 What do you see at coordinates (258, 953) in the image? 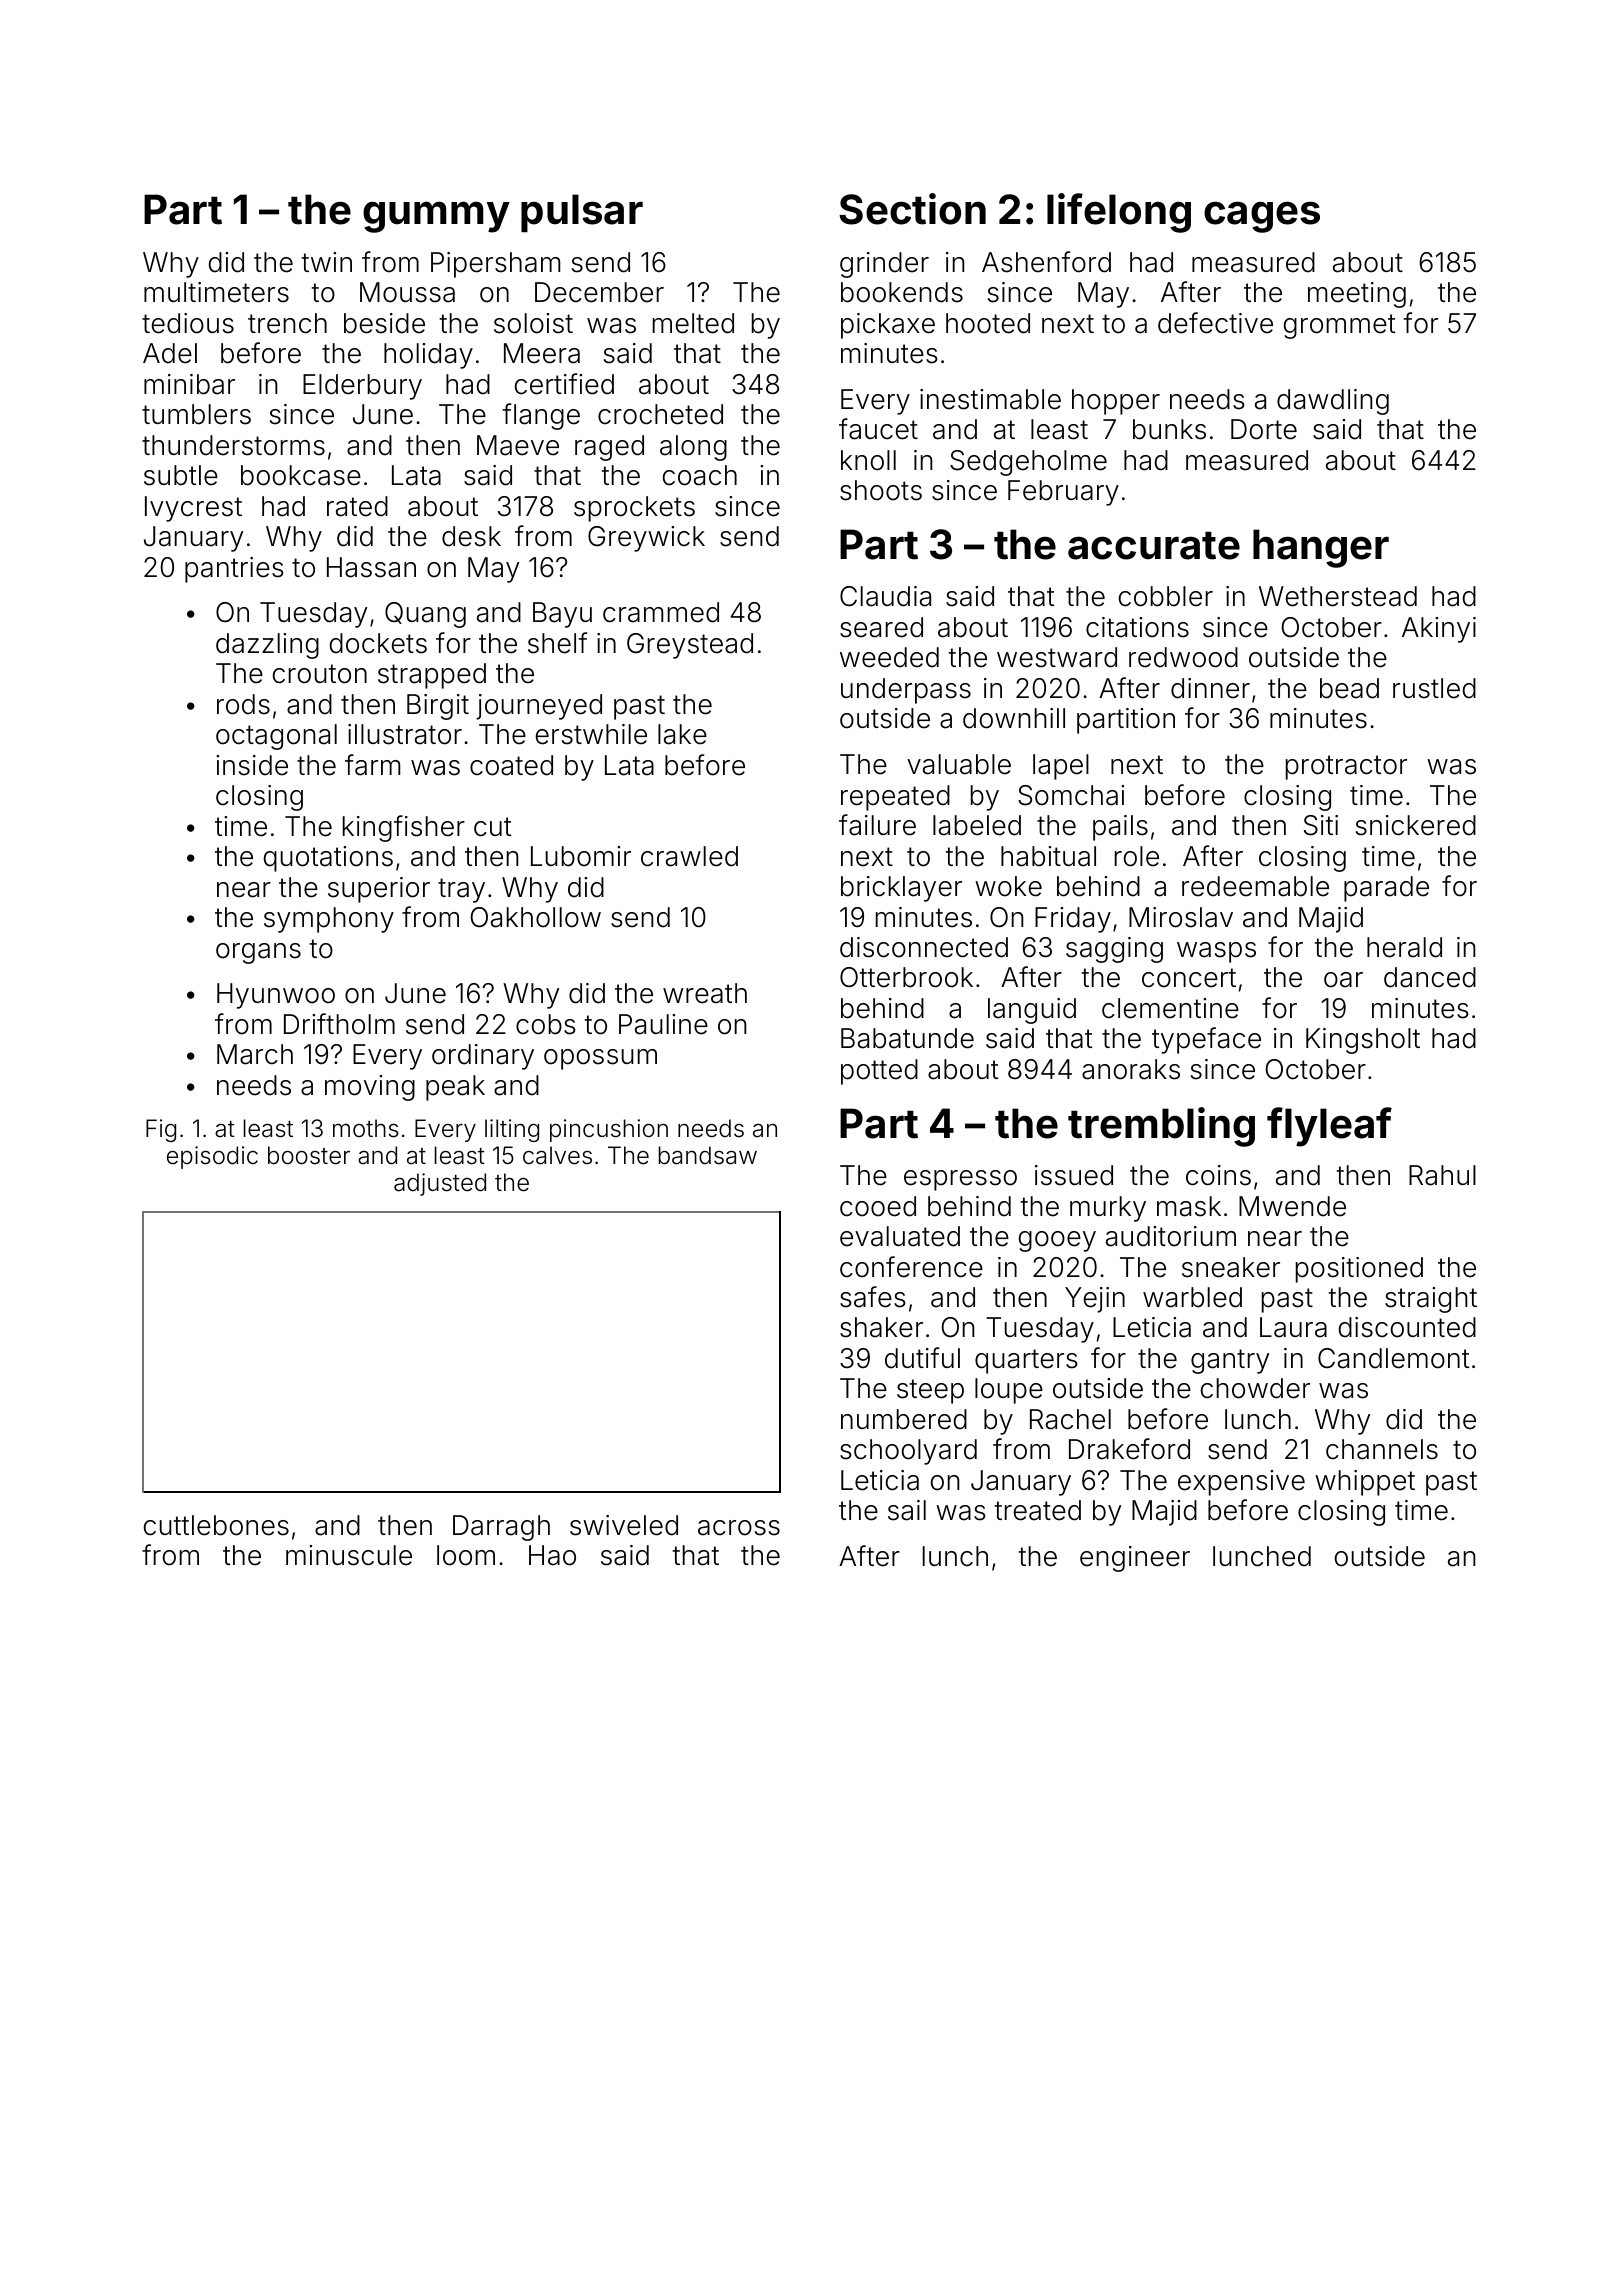
I see `organs` at bounding box center [258, 953].
